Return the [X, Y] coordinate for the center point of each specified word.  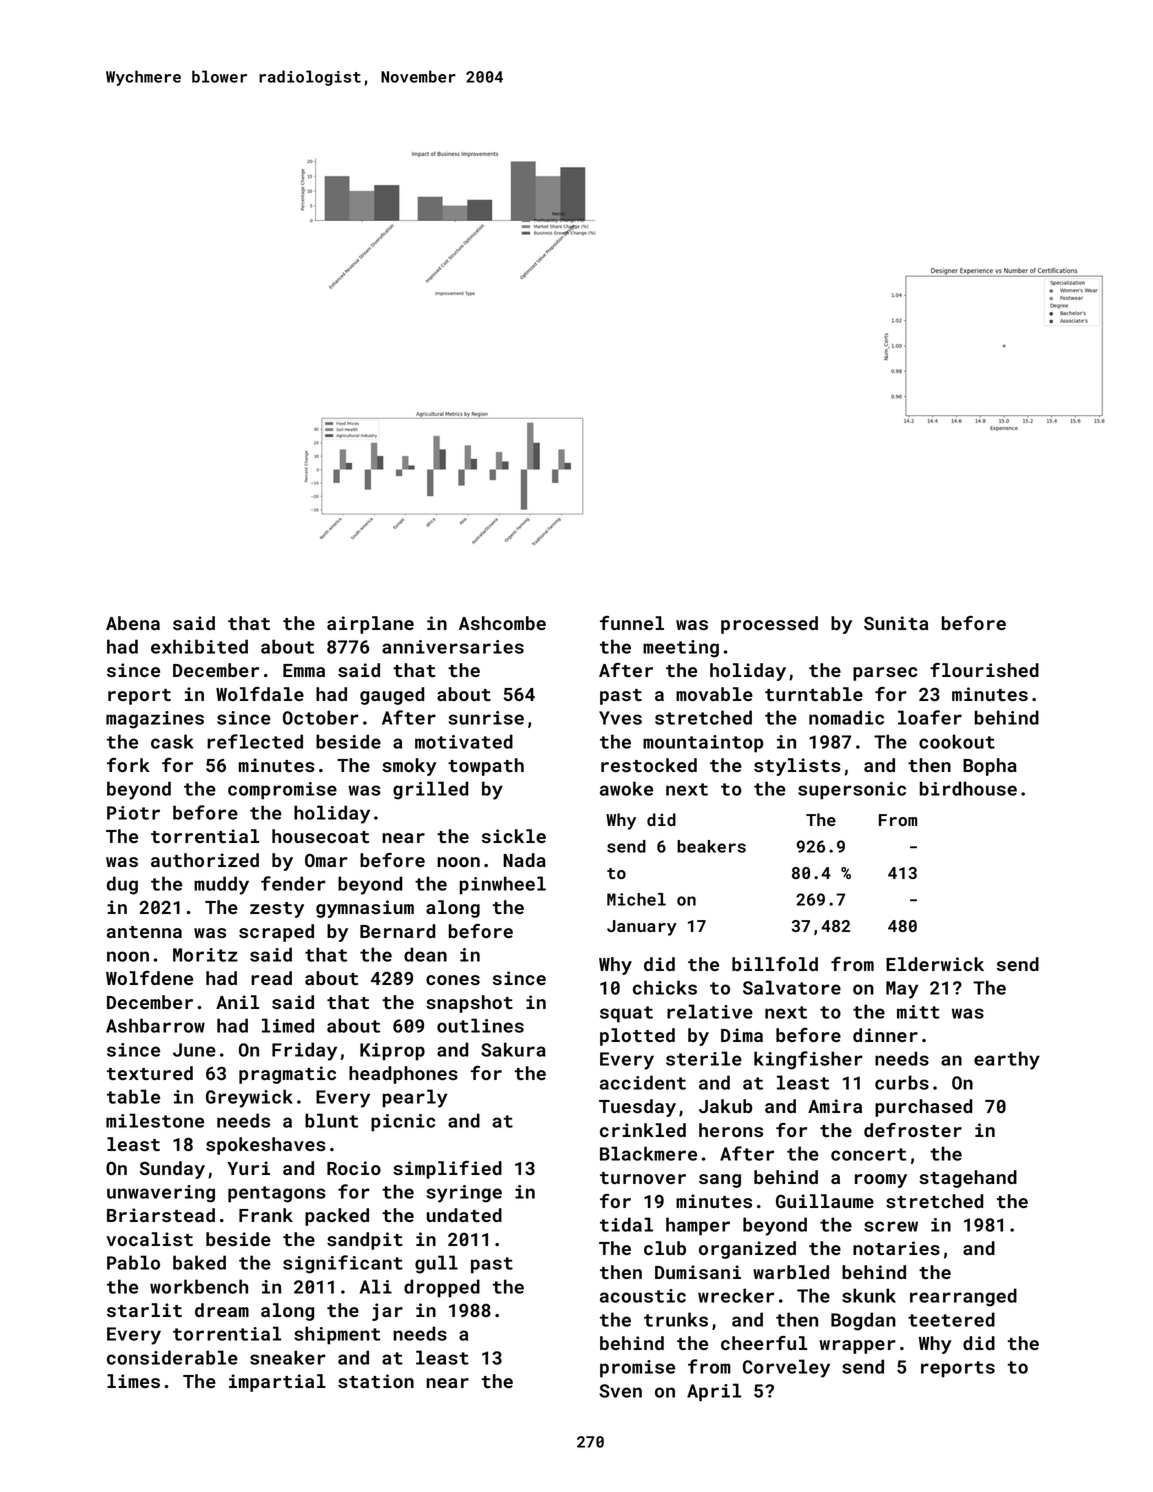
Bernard [397, 931]
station [376, 1381]
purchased [923, 1108]
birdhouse [968, 788]
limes [133, 1381]
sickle [514, 836]
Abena [133, 623]
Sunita [896, 623]
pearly [415, 1098]
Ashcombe [502, 623]
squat [626, 1014]
